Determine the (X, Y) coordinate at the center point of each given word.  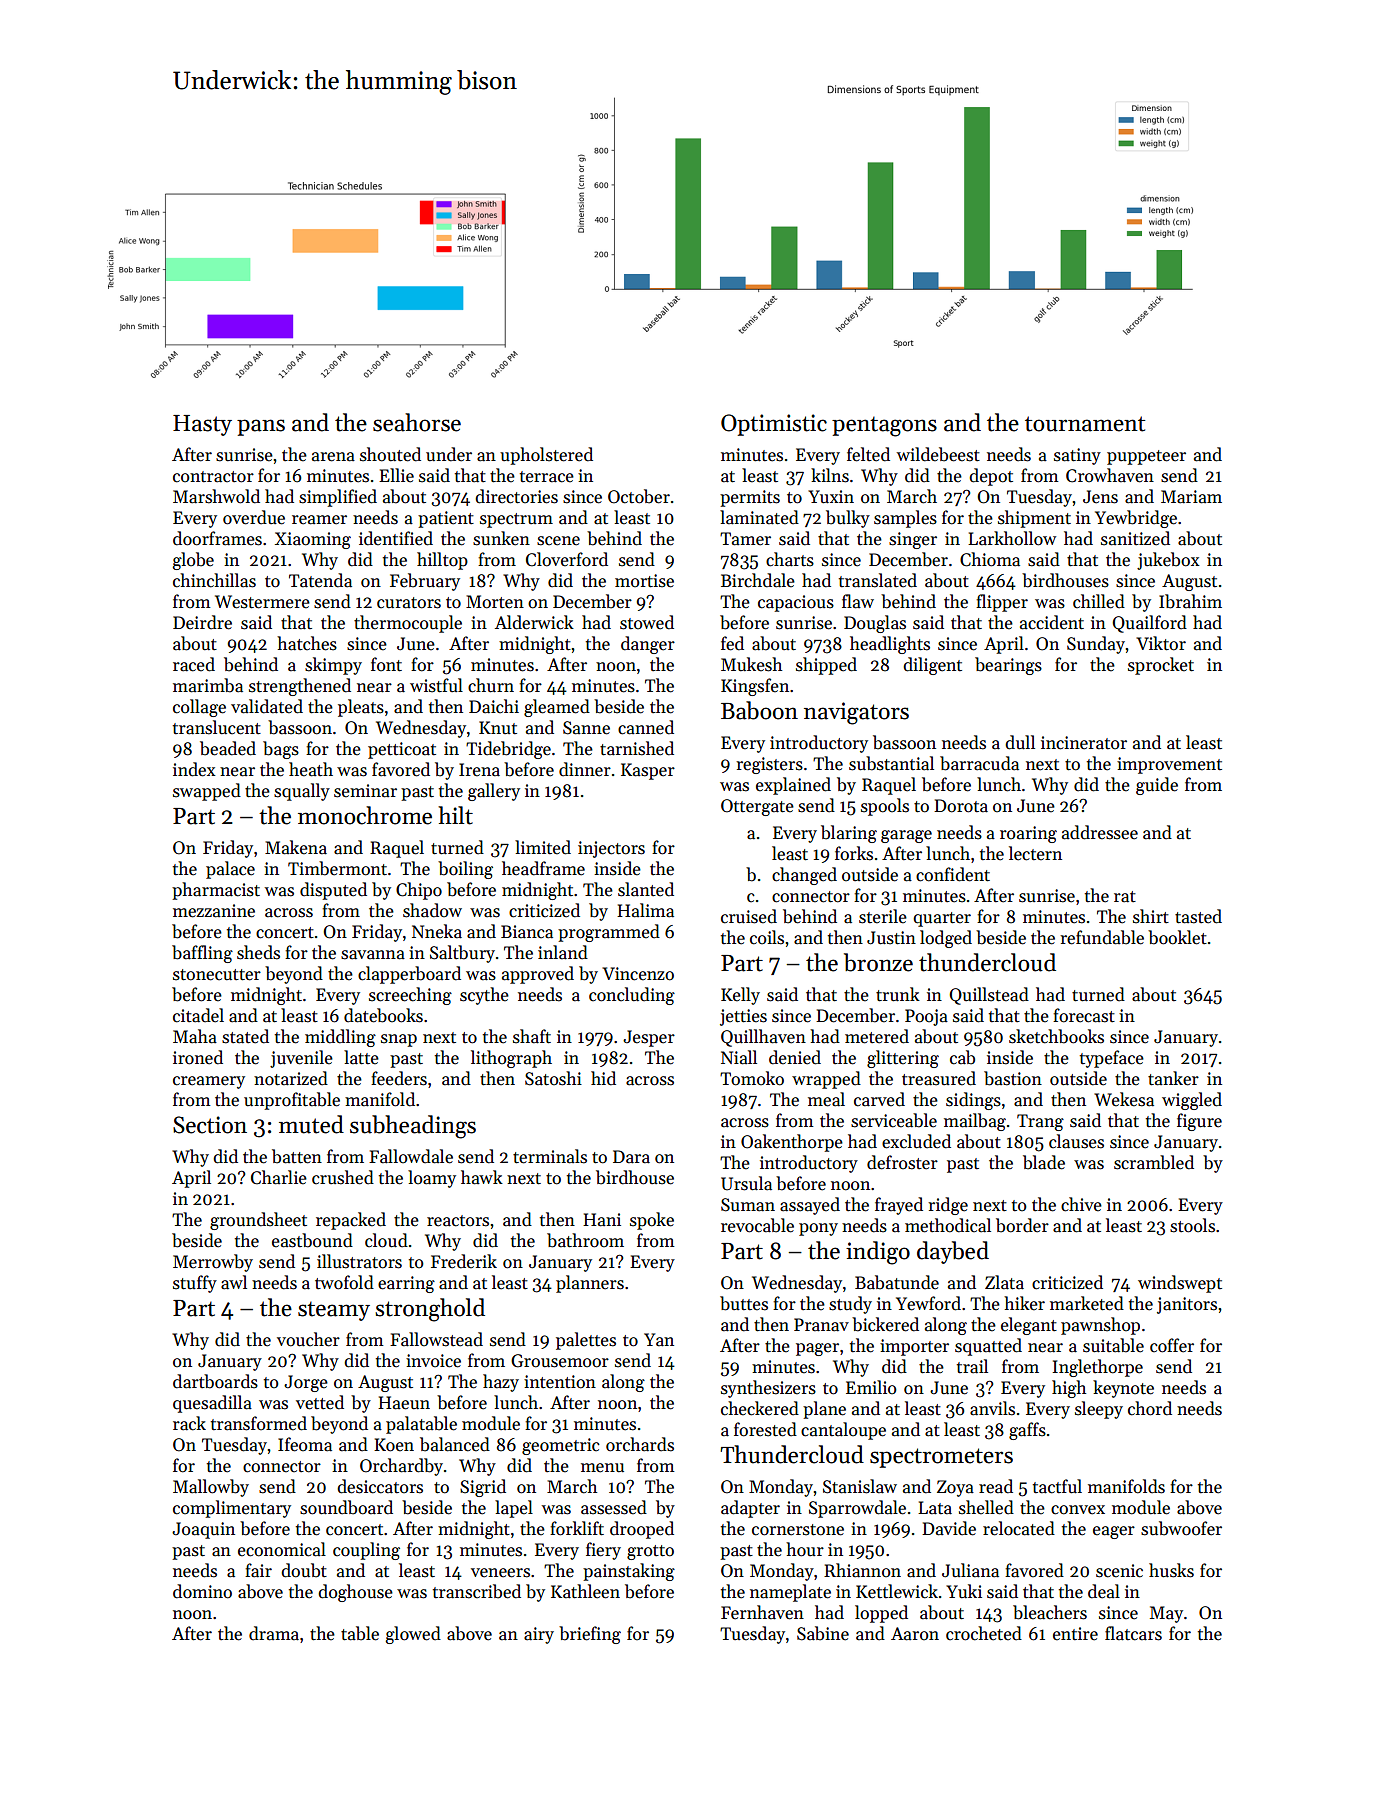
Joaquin (203, 1530)
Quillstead (989, 996)
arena (333, 457)
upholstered (546, 456)
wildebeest (938, 454)
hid (603, 1078)
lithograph (511, 1059)
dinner (585, 769)
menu (602, 1468)
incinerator (1084, 743)
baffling (202, 954)
